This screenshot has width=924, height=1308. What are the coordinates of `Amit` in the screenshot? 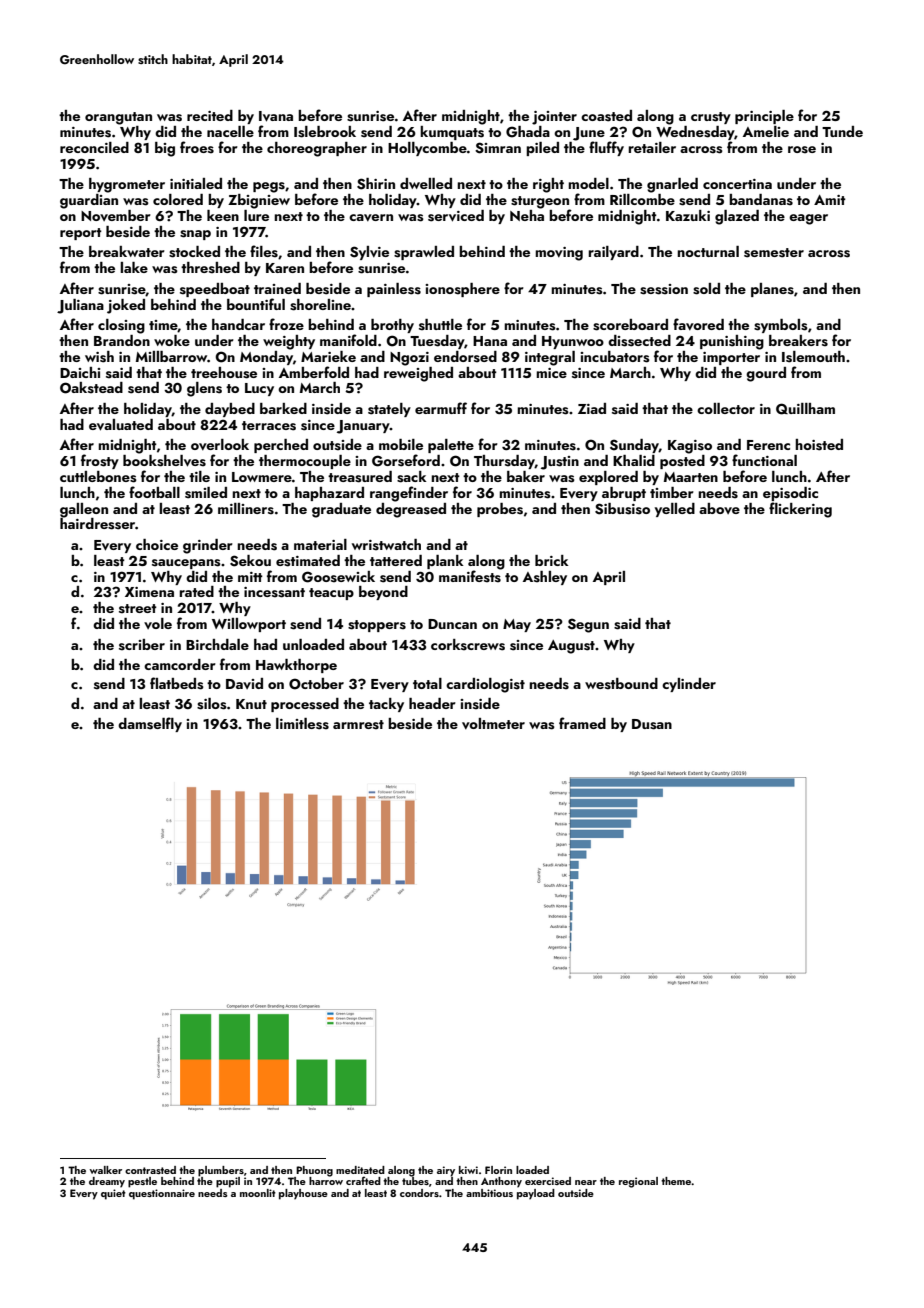 It's located at (830, 200).
